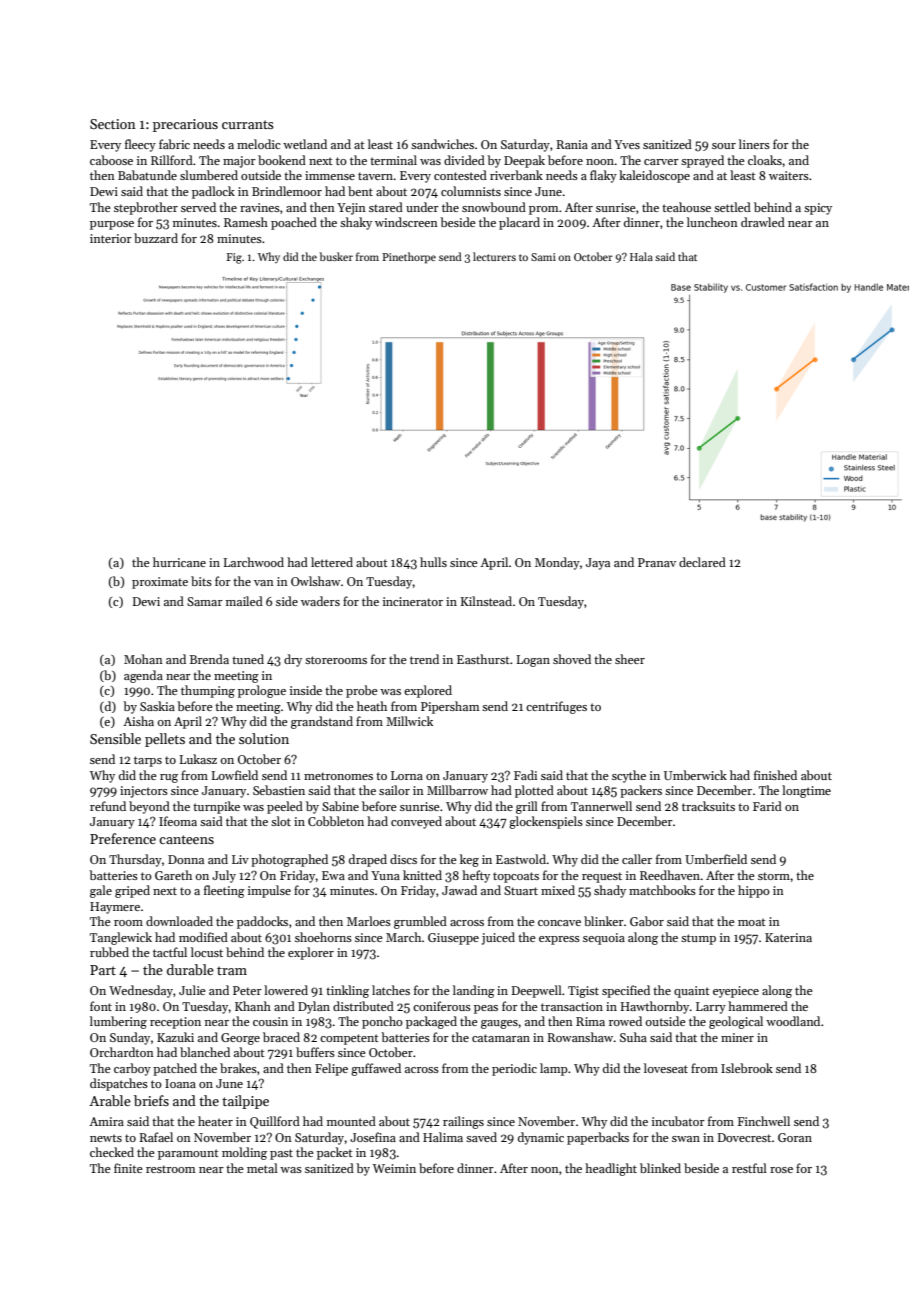  What do you see at coordinates (641, 256) in the document?
I see `Hala` at bounding box center [641, 256].
